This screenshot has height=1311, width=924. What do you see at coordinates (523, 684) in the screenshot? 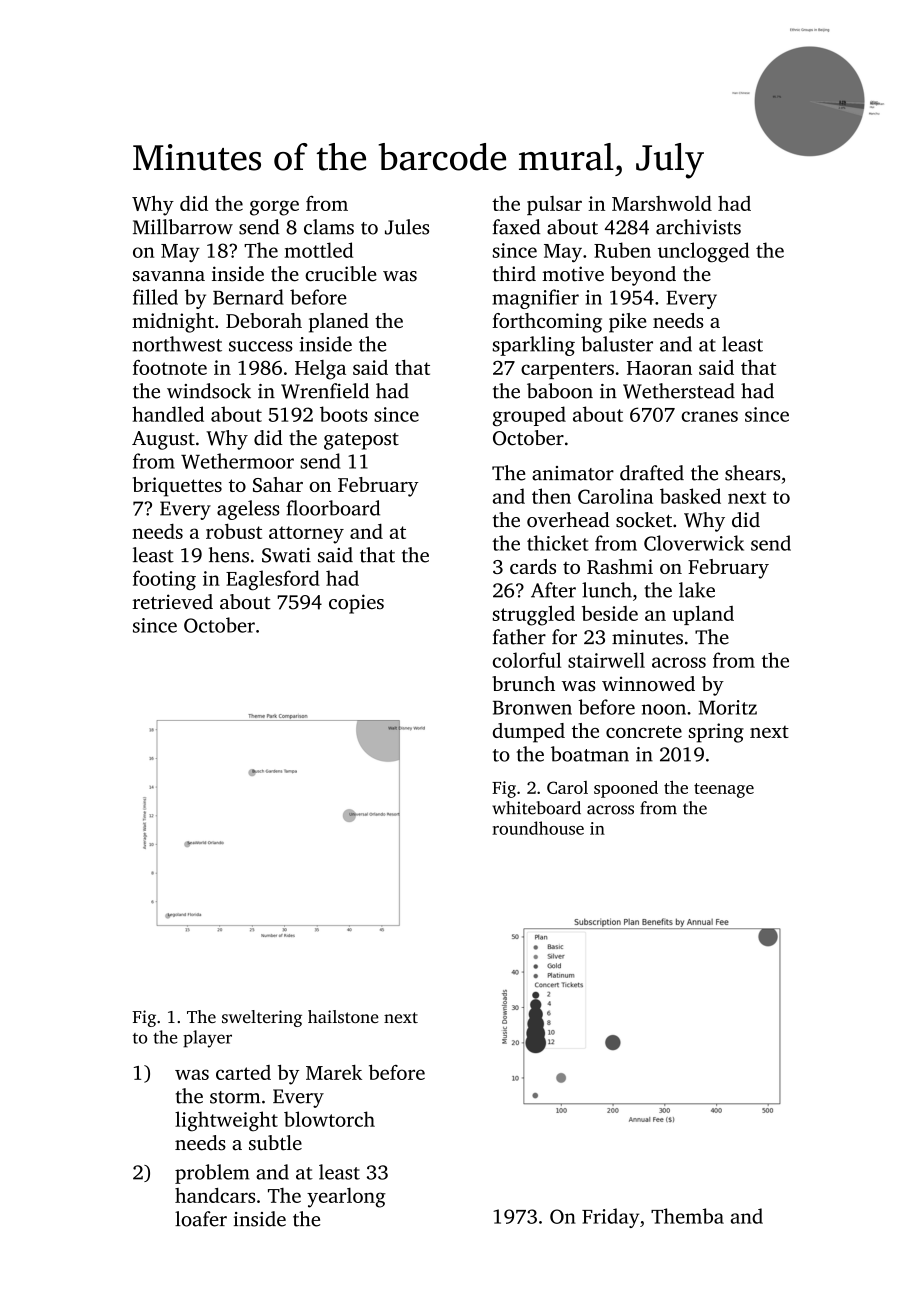
I see `brunch` at bounding box center [523, 684].
